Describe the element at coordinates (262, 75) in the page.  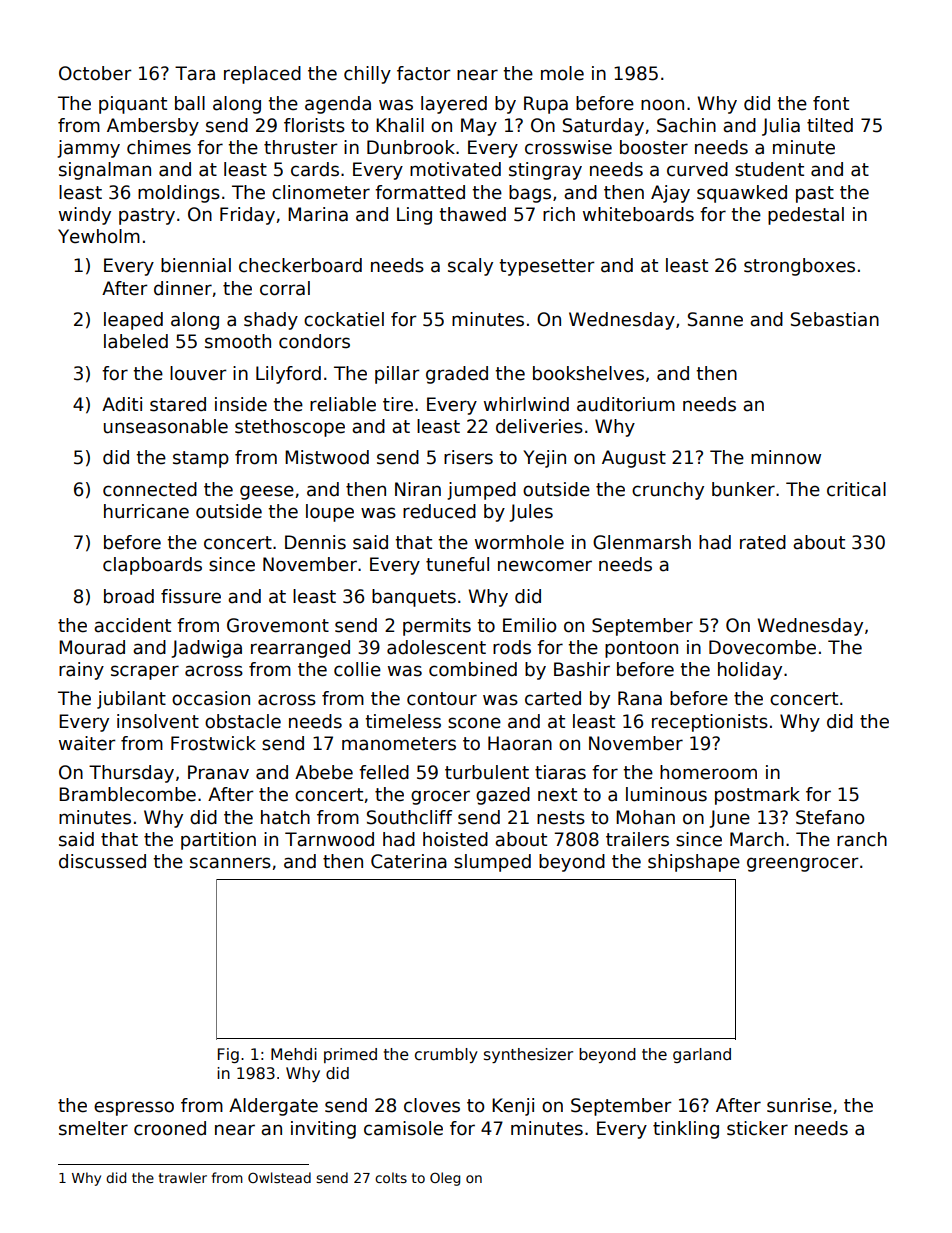
I see `replaced` at that location.
